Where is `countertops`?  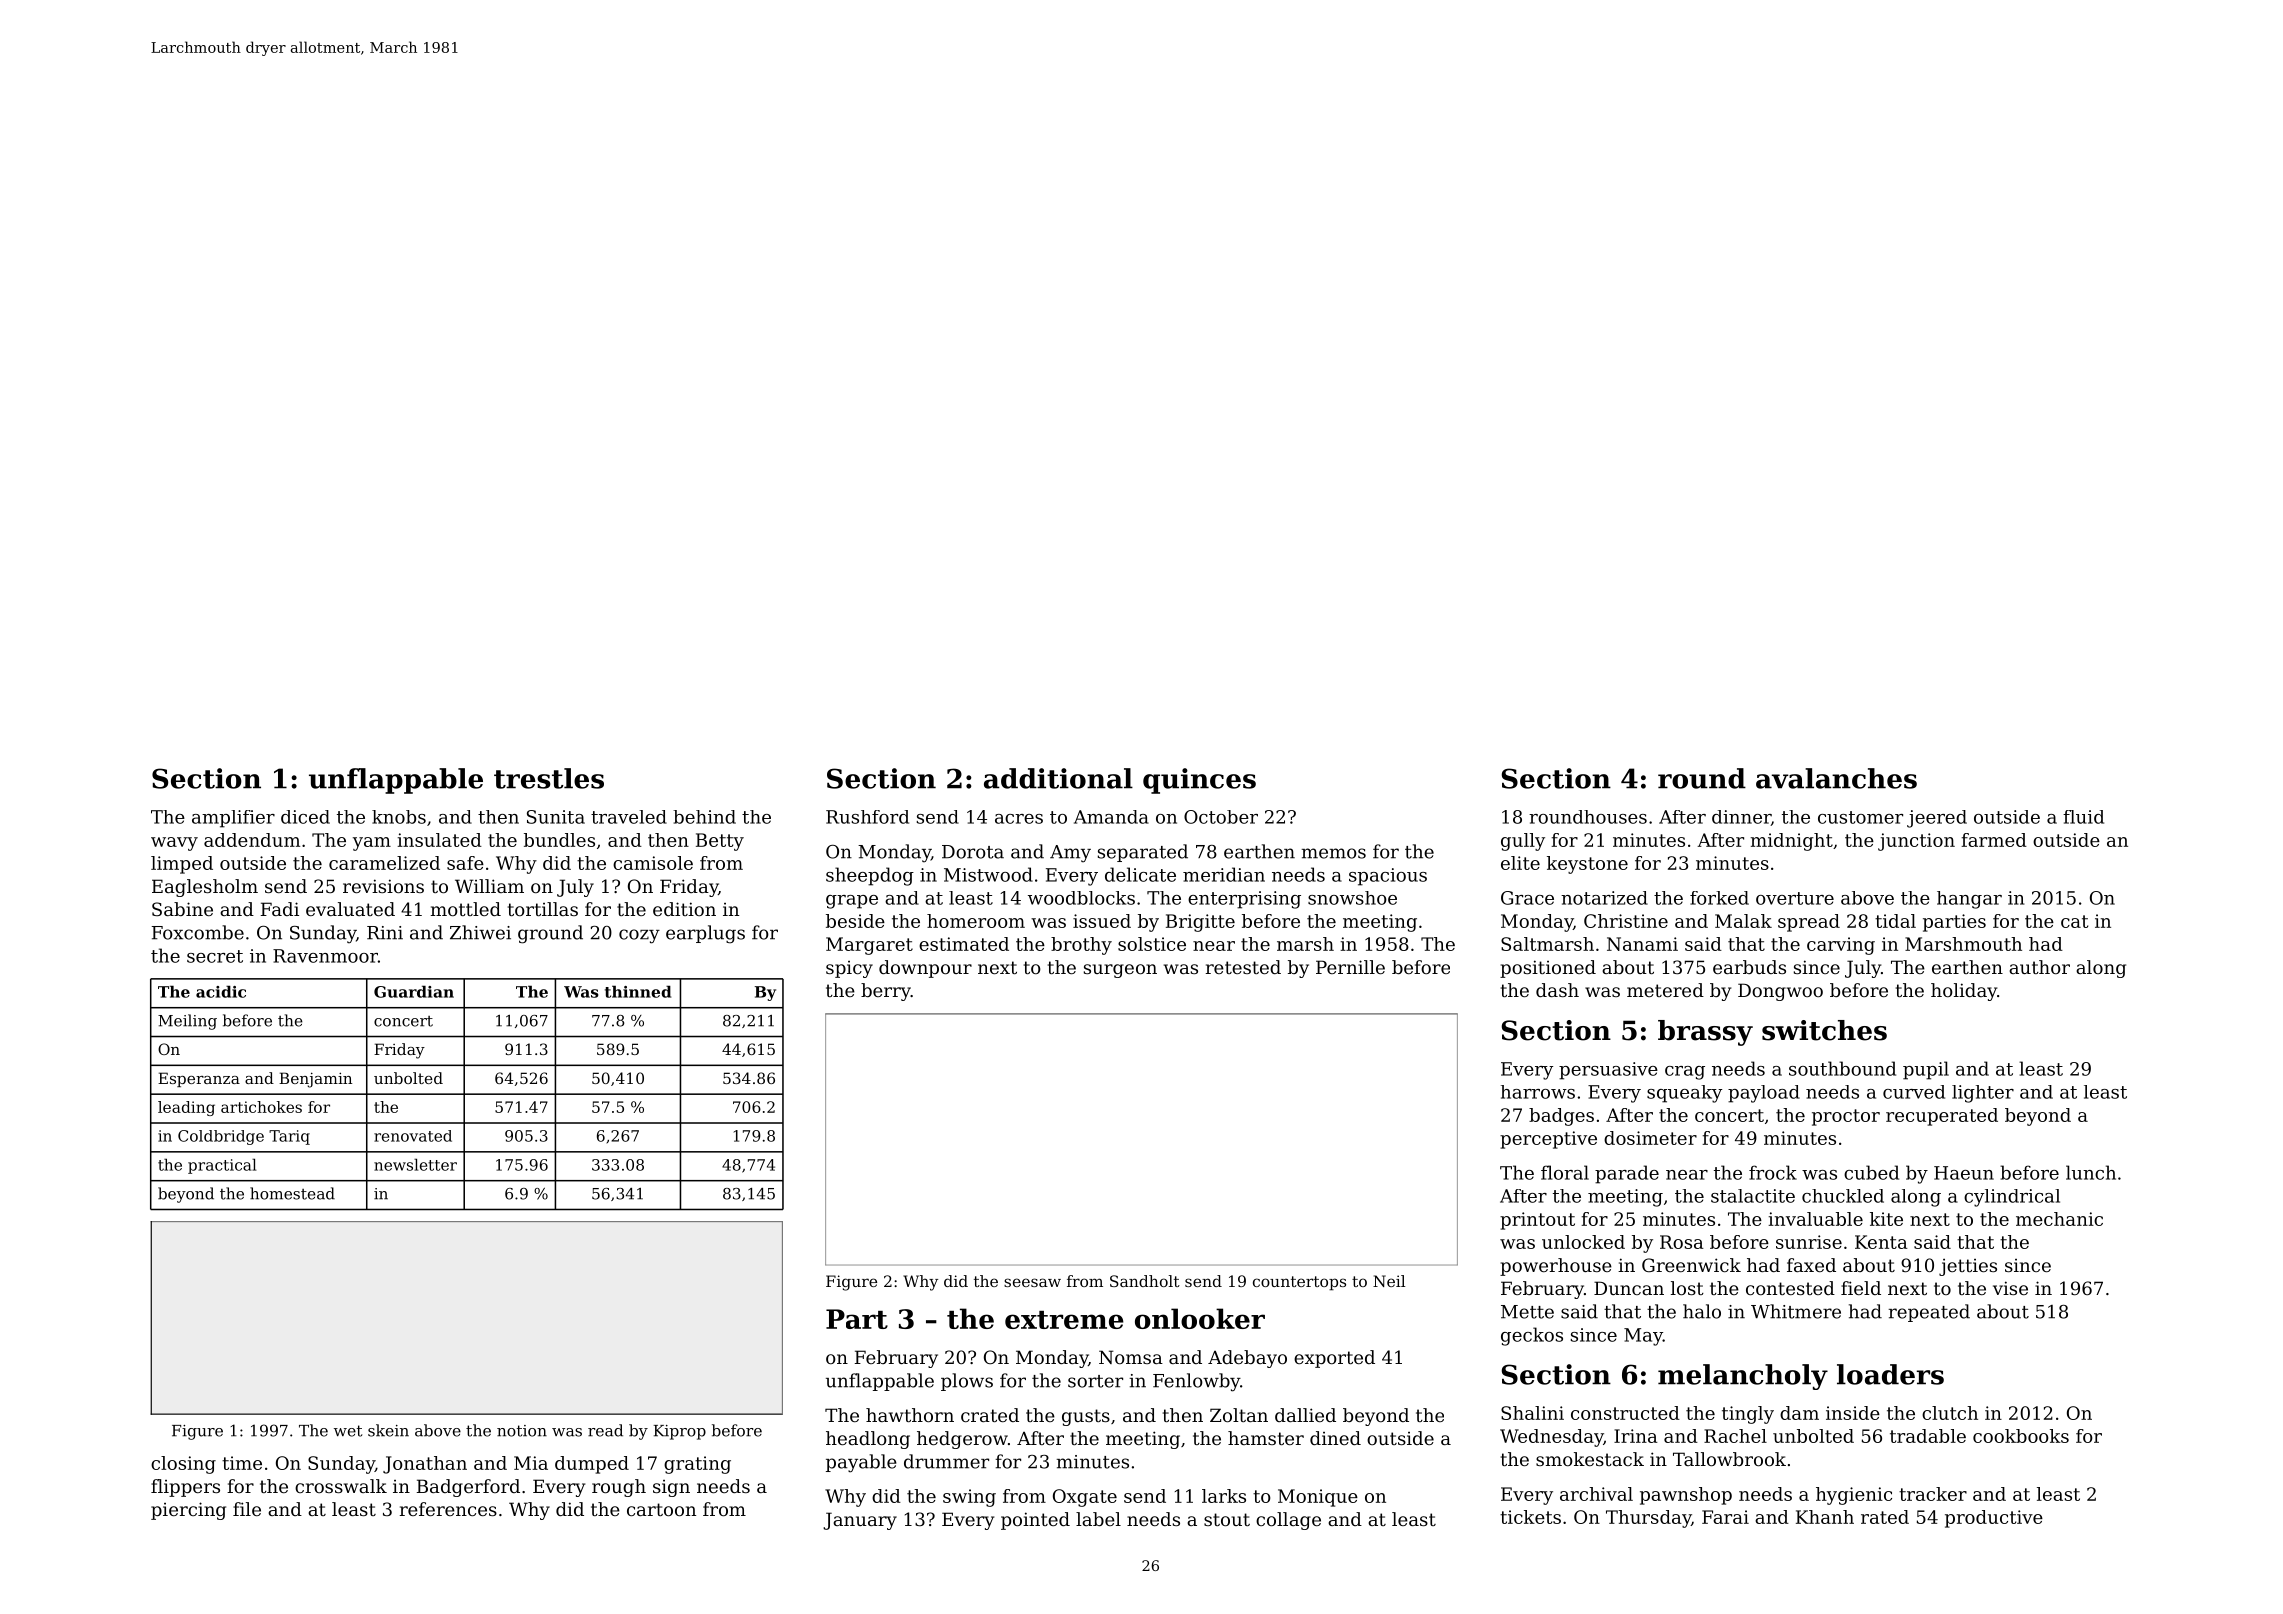
countertops is located at coordinates (1299, 1283).
